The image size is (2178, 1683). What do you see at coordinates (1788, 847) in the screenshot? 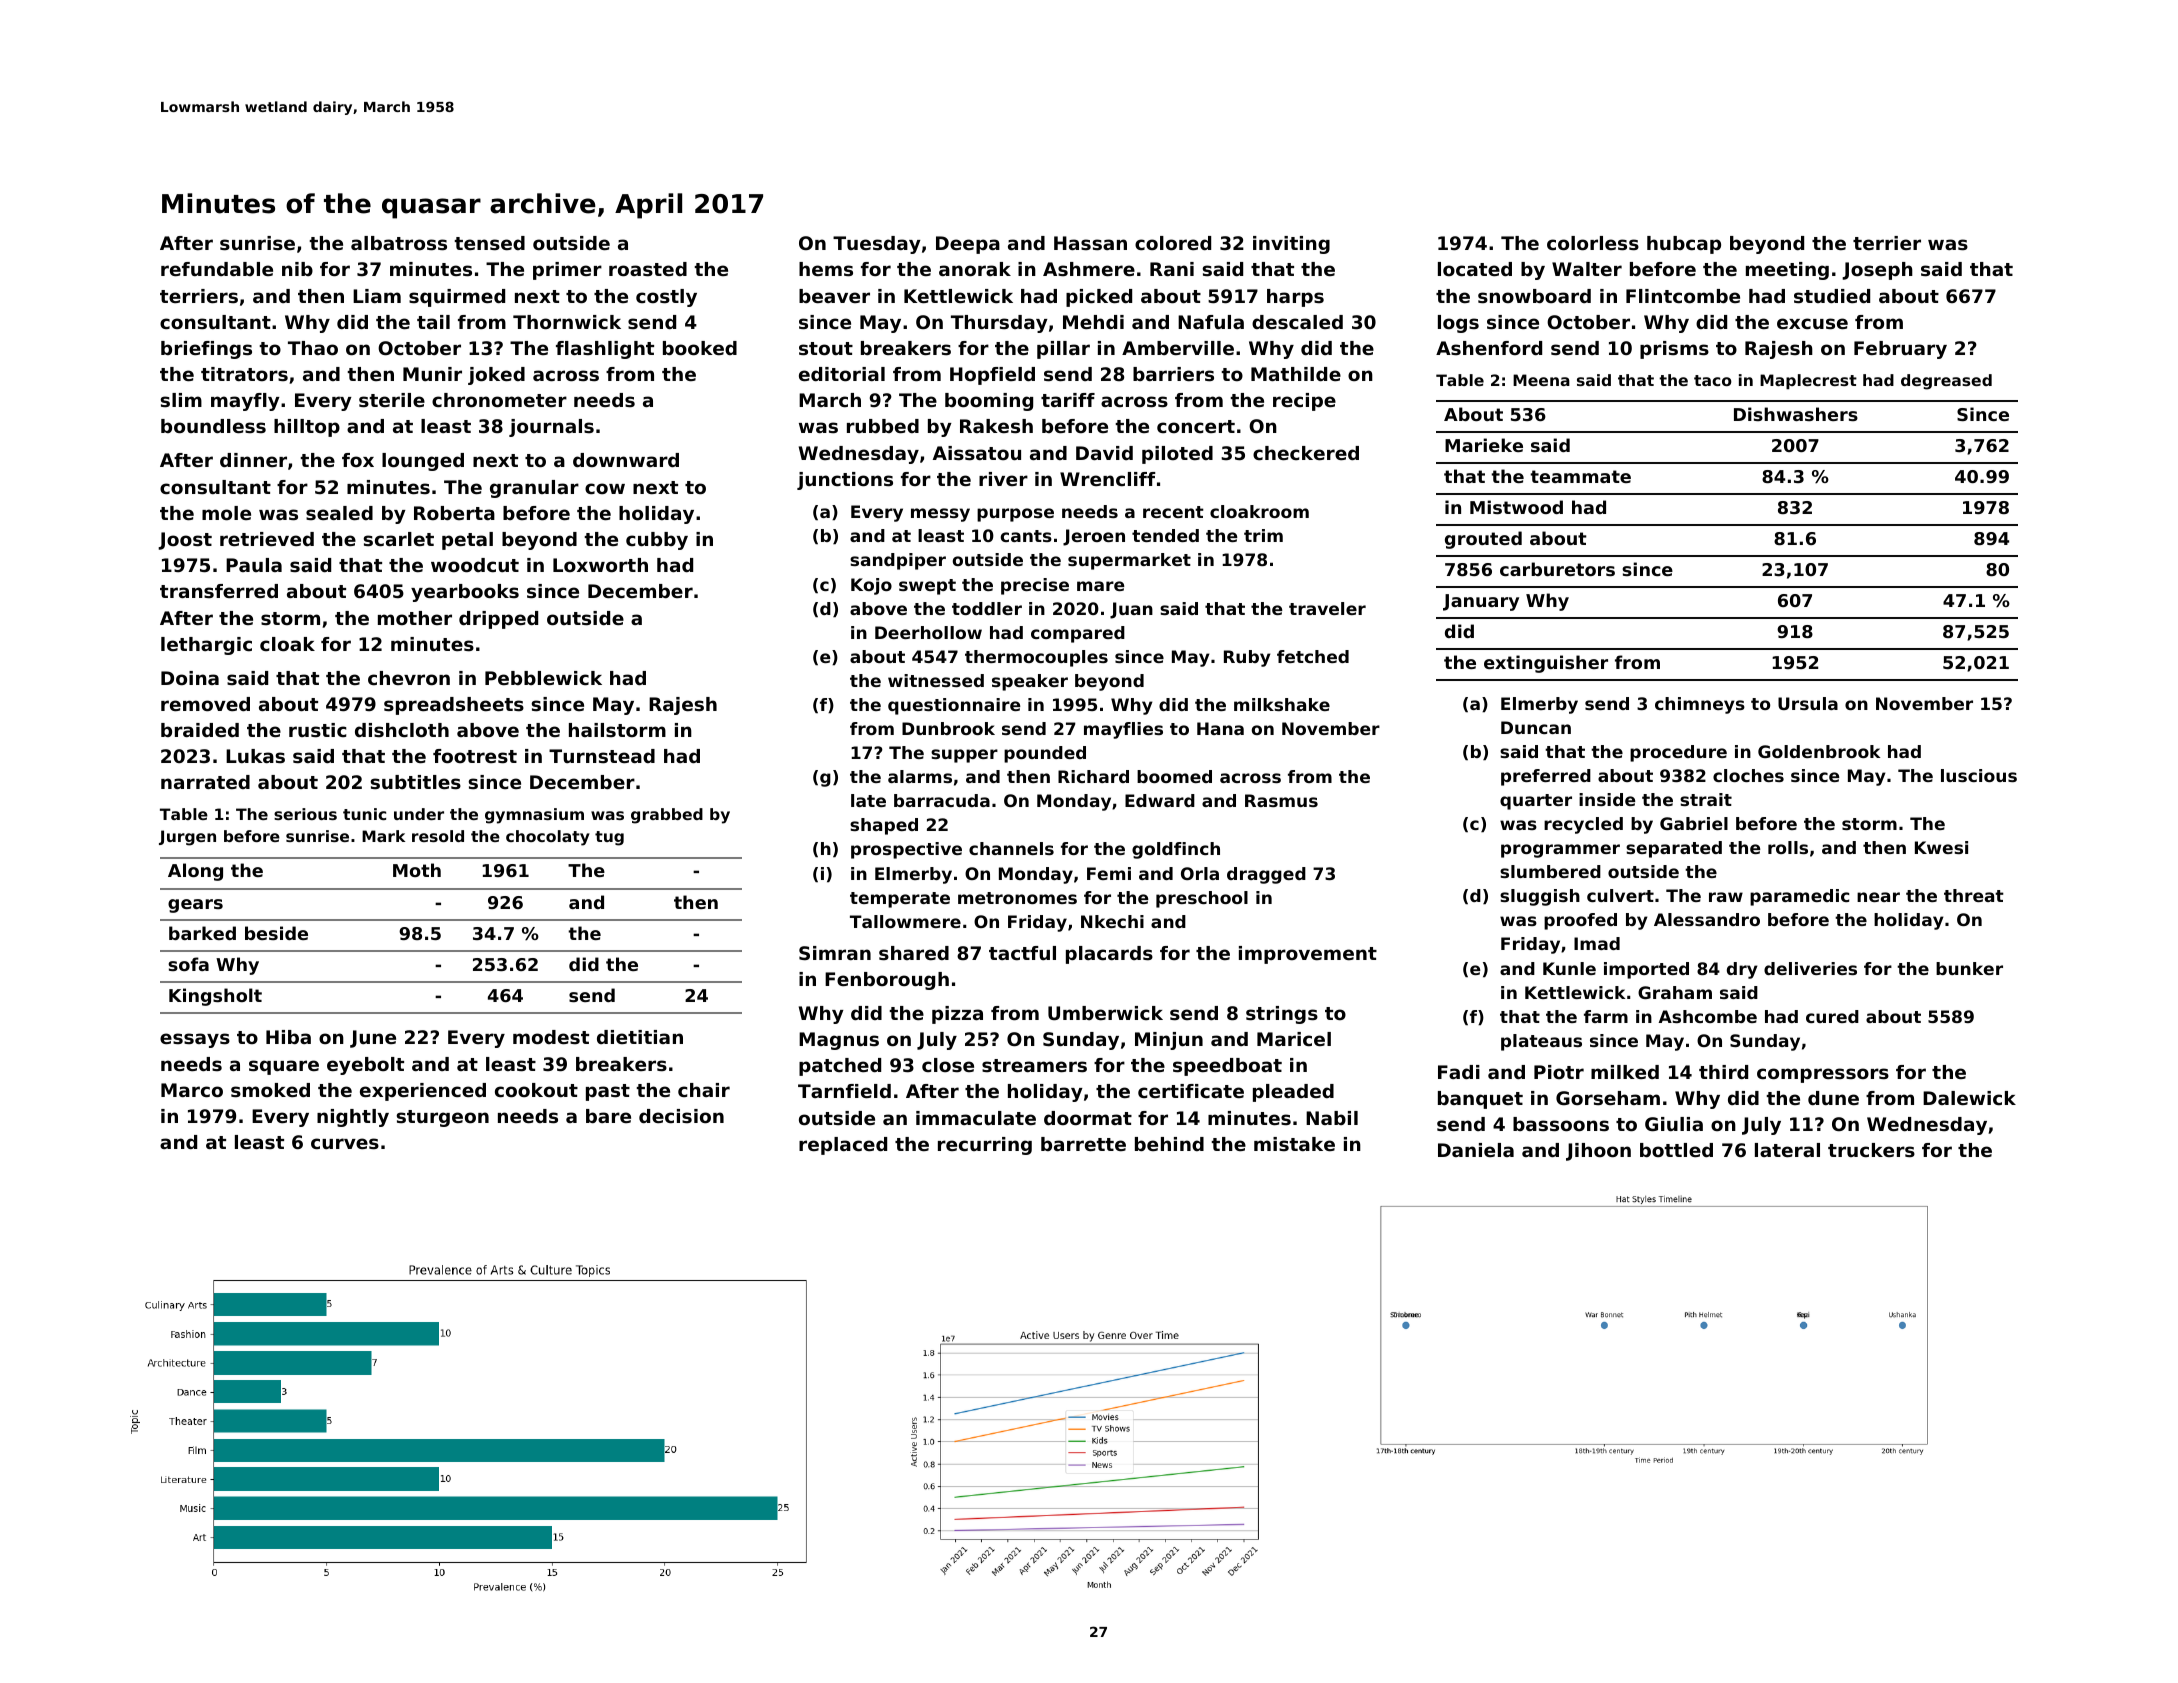
I see `rolls` at bounding box center [1788, 847].
